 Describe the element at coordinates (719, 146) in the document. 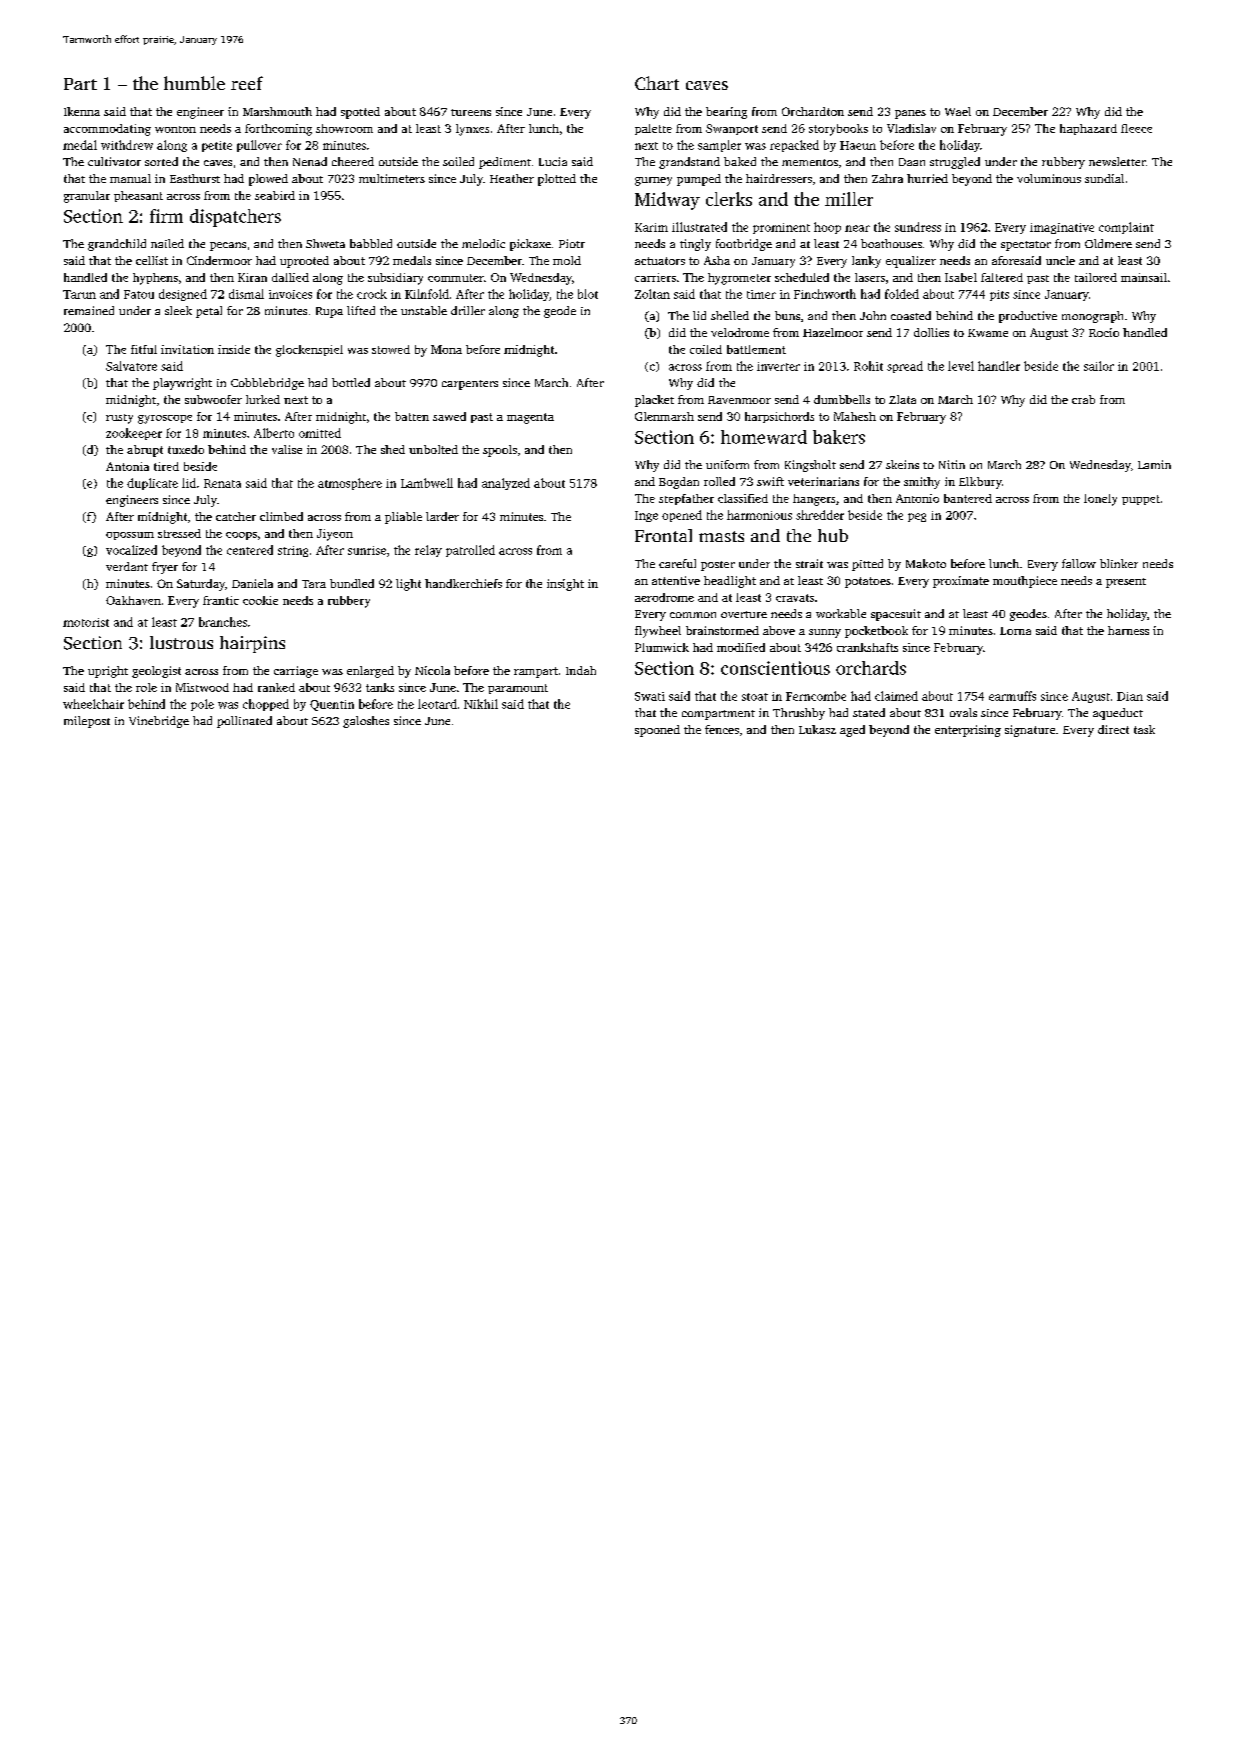

I see `sampler` at that location.
